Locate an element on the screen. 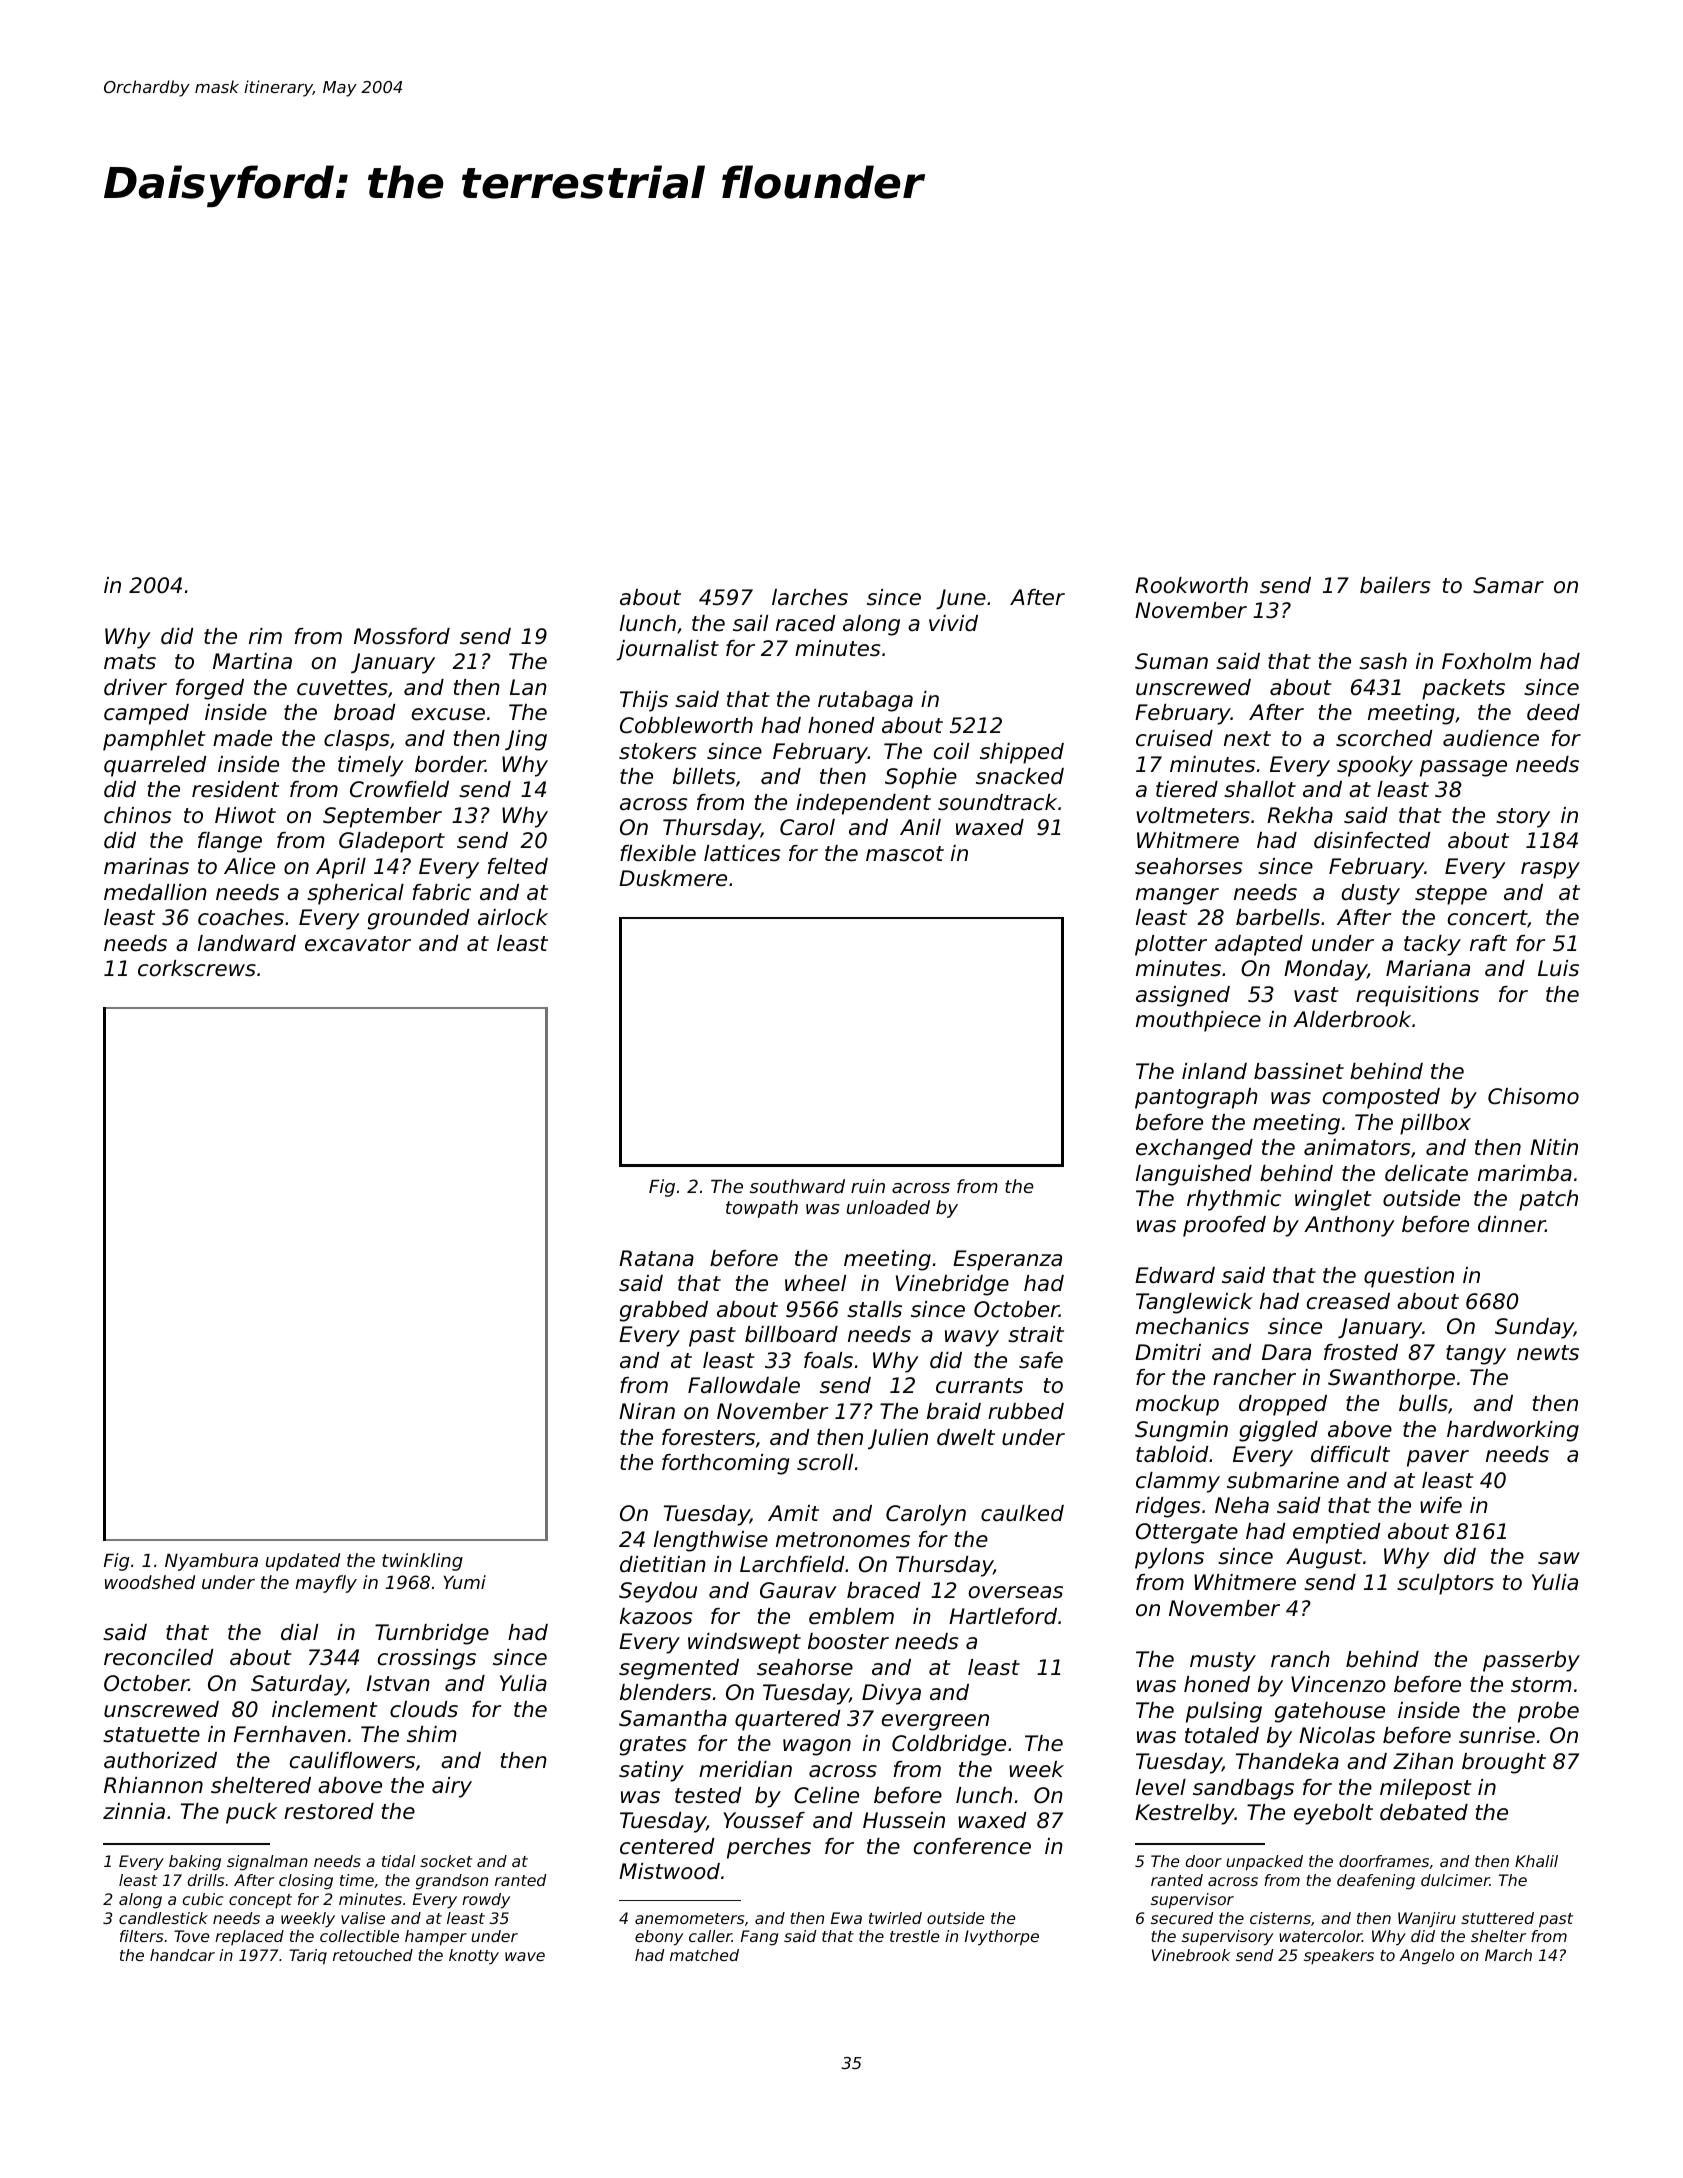  replaced is located at coordinates (249, 1937).
